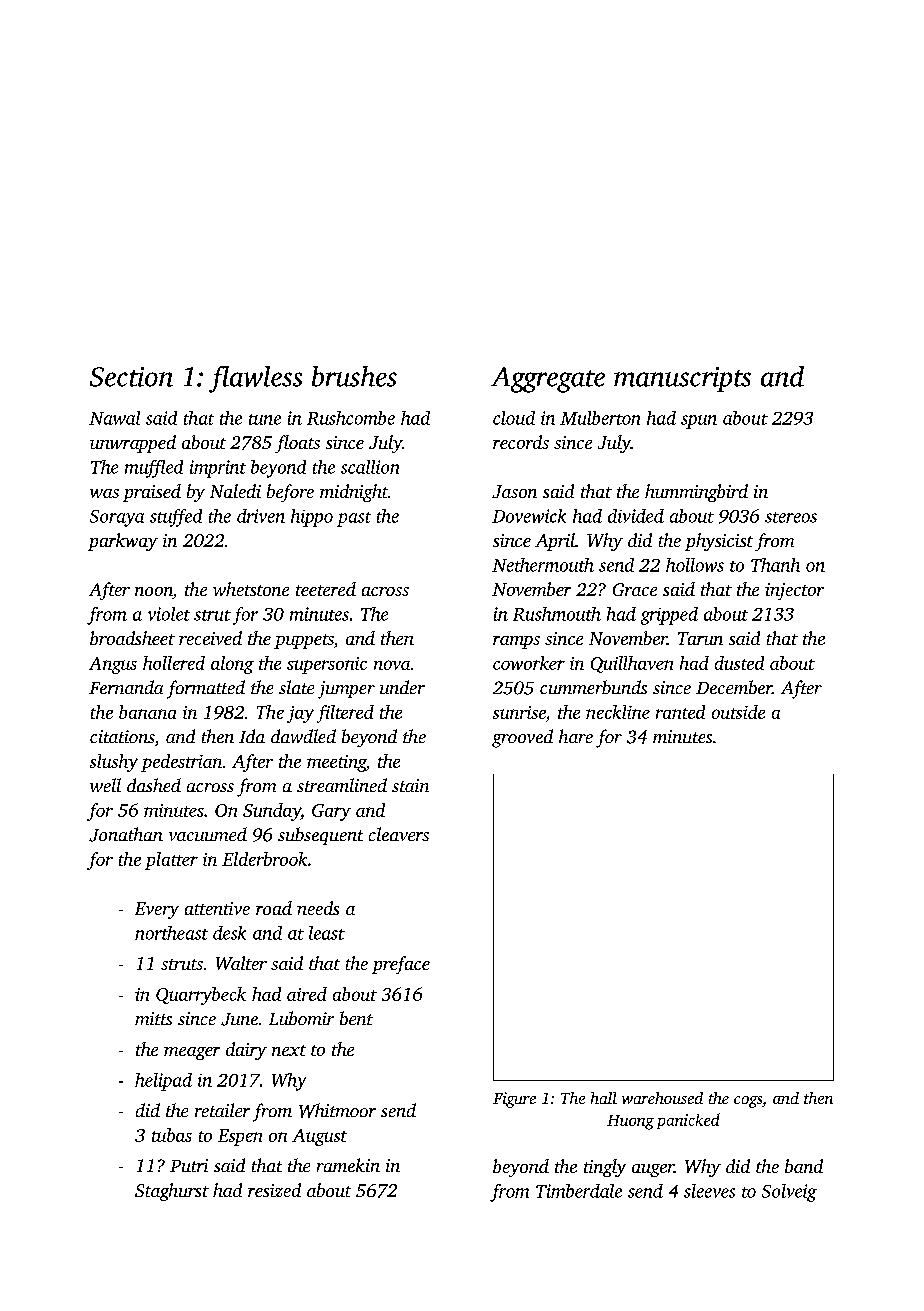  I want to click on injector, so click(794, 591).
